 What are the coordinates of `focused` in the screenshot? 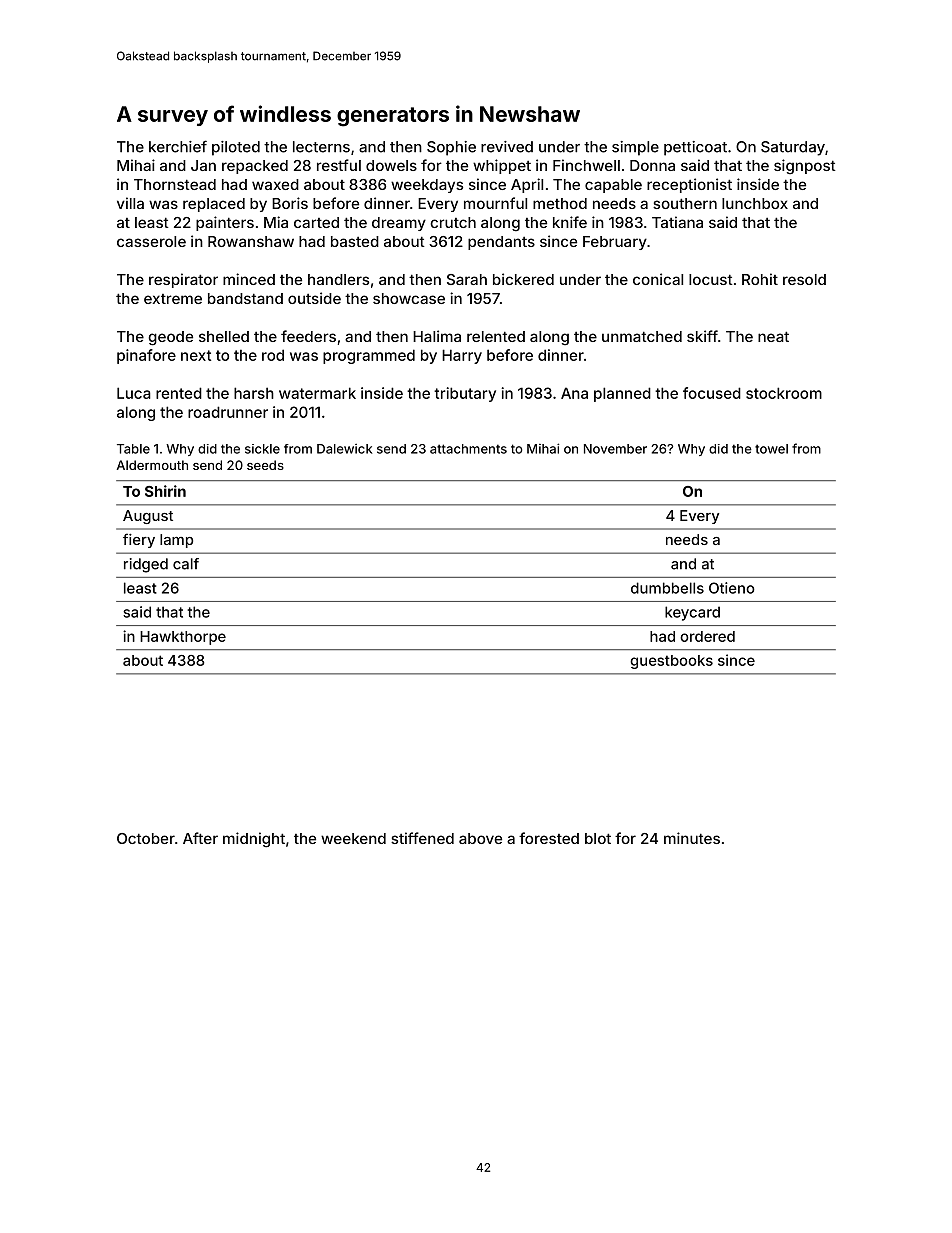 It's located at (712, 393).
